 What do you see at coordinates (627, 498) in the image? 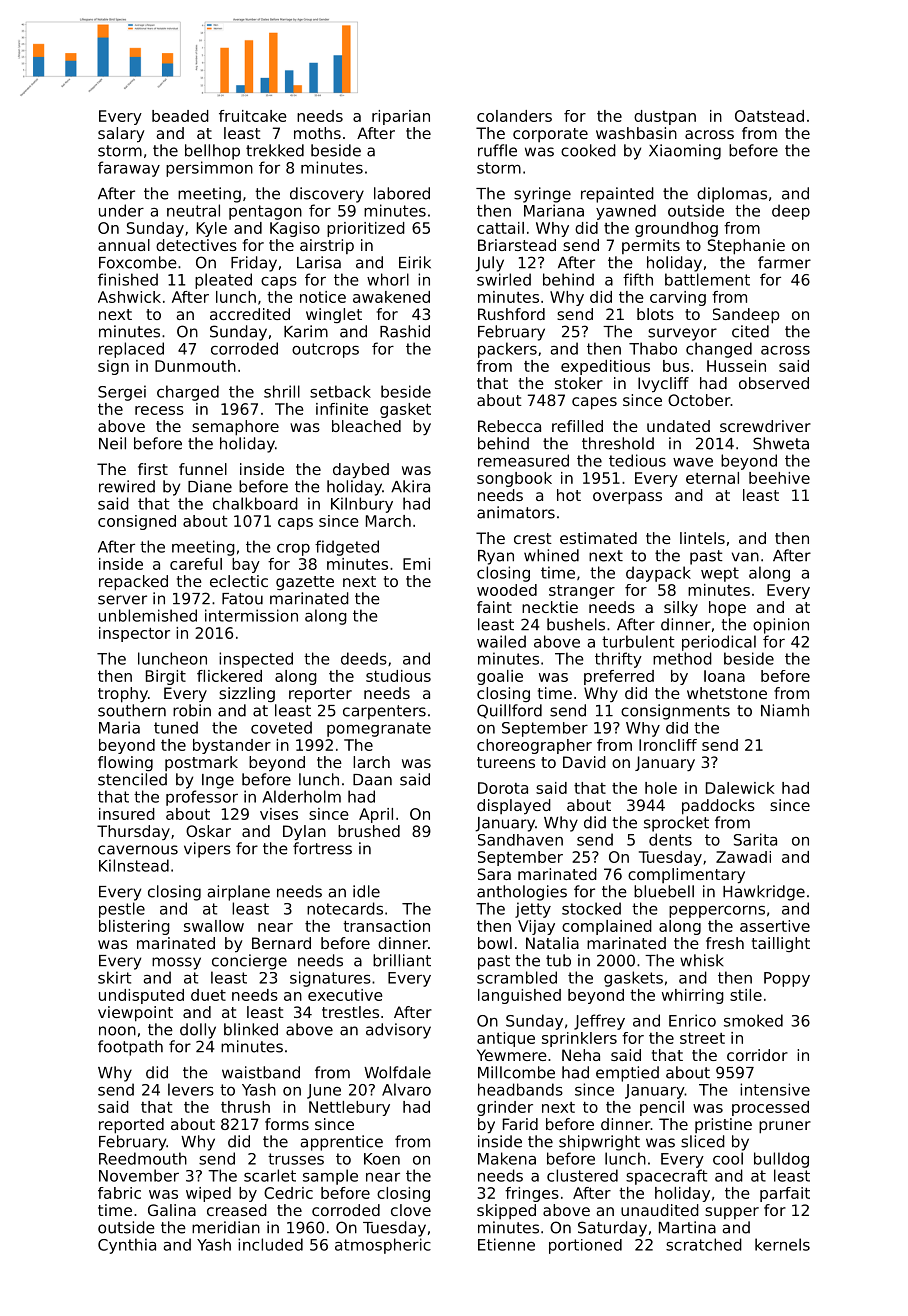
I see `overpass` at bounding box center [627, 498].
